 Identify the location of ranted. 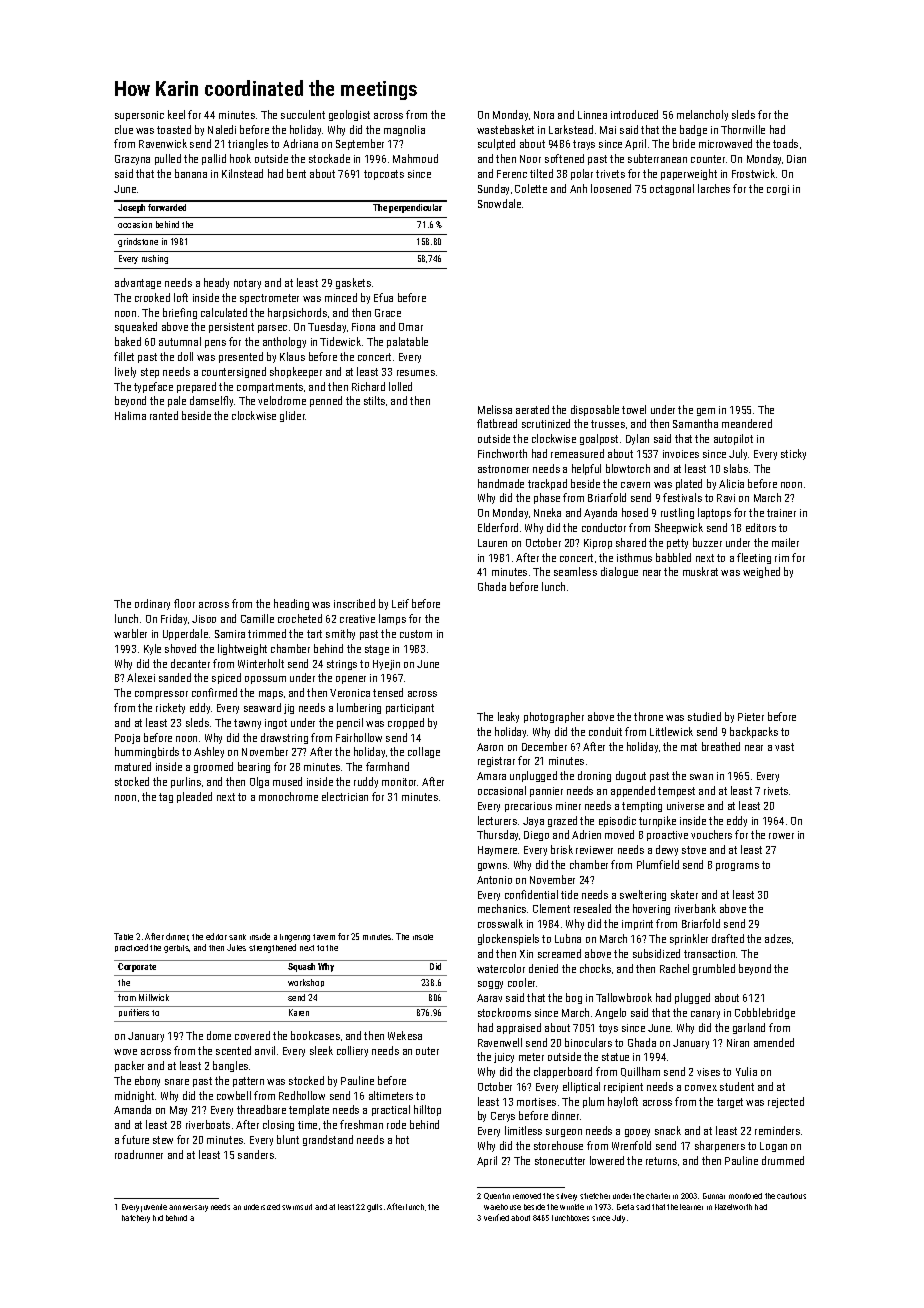
(164, 415).
